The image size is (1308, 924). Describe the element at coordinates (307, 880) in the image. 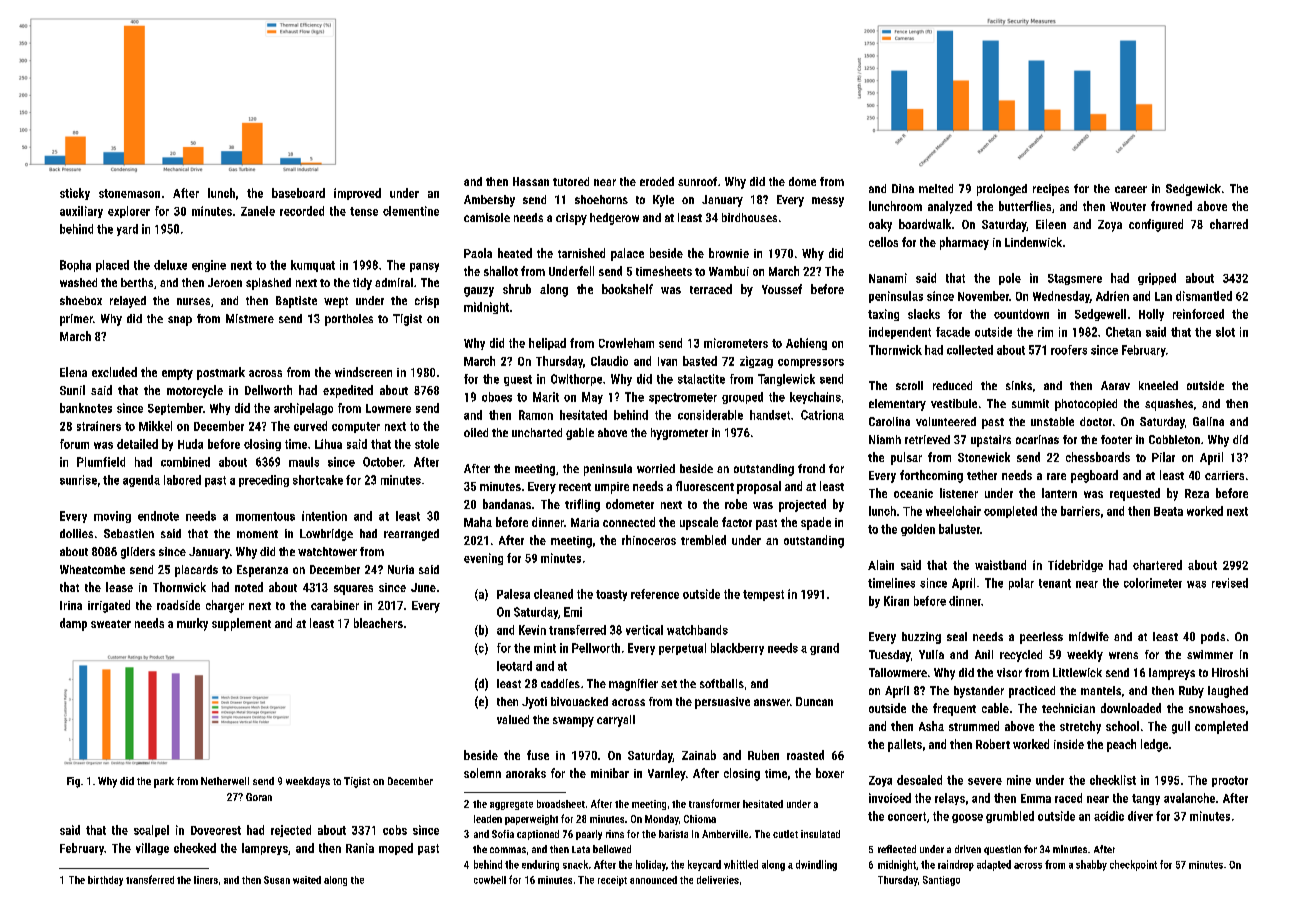

I see `waited` at that location.
